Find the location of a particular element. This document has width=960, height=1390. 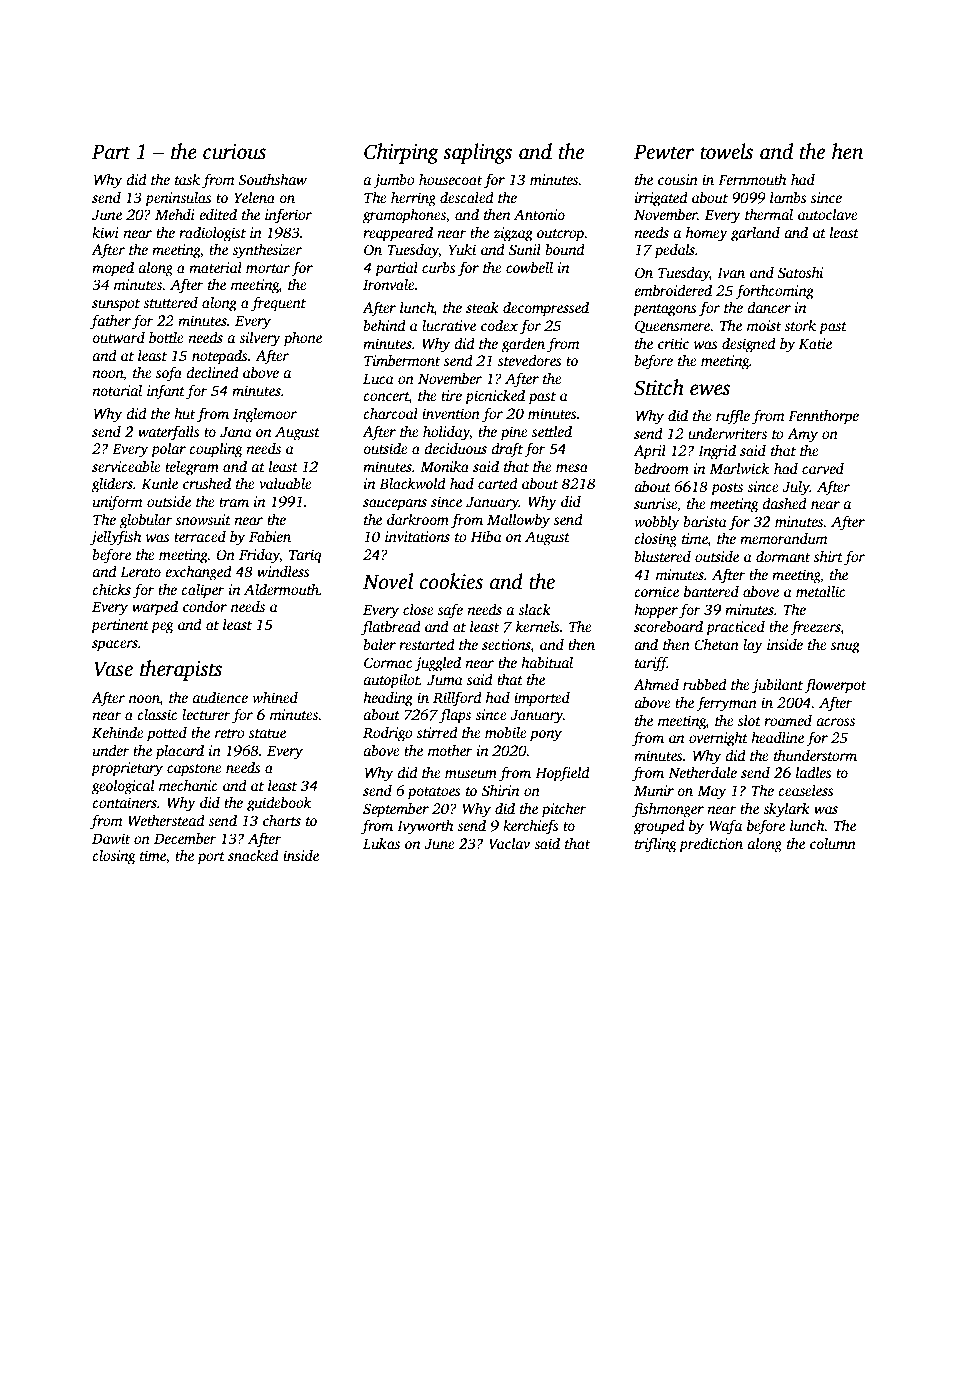

Vaclav is located at coordinates (509, 843).
